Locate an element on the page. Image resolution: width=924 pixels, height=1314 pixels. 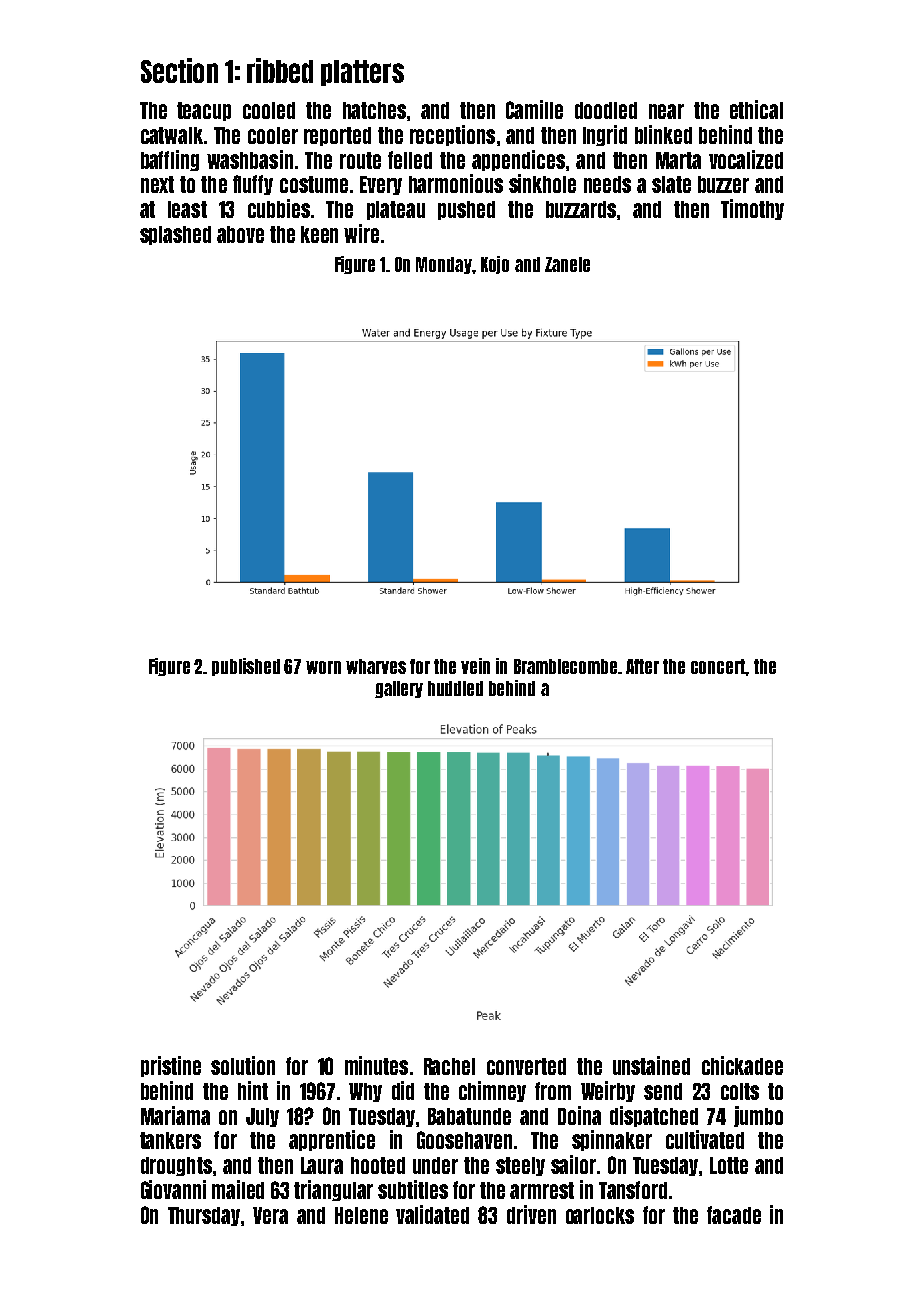
huddled is located at coordinates (455, 688).
